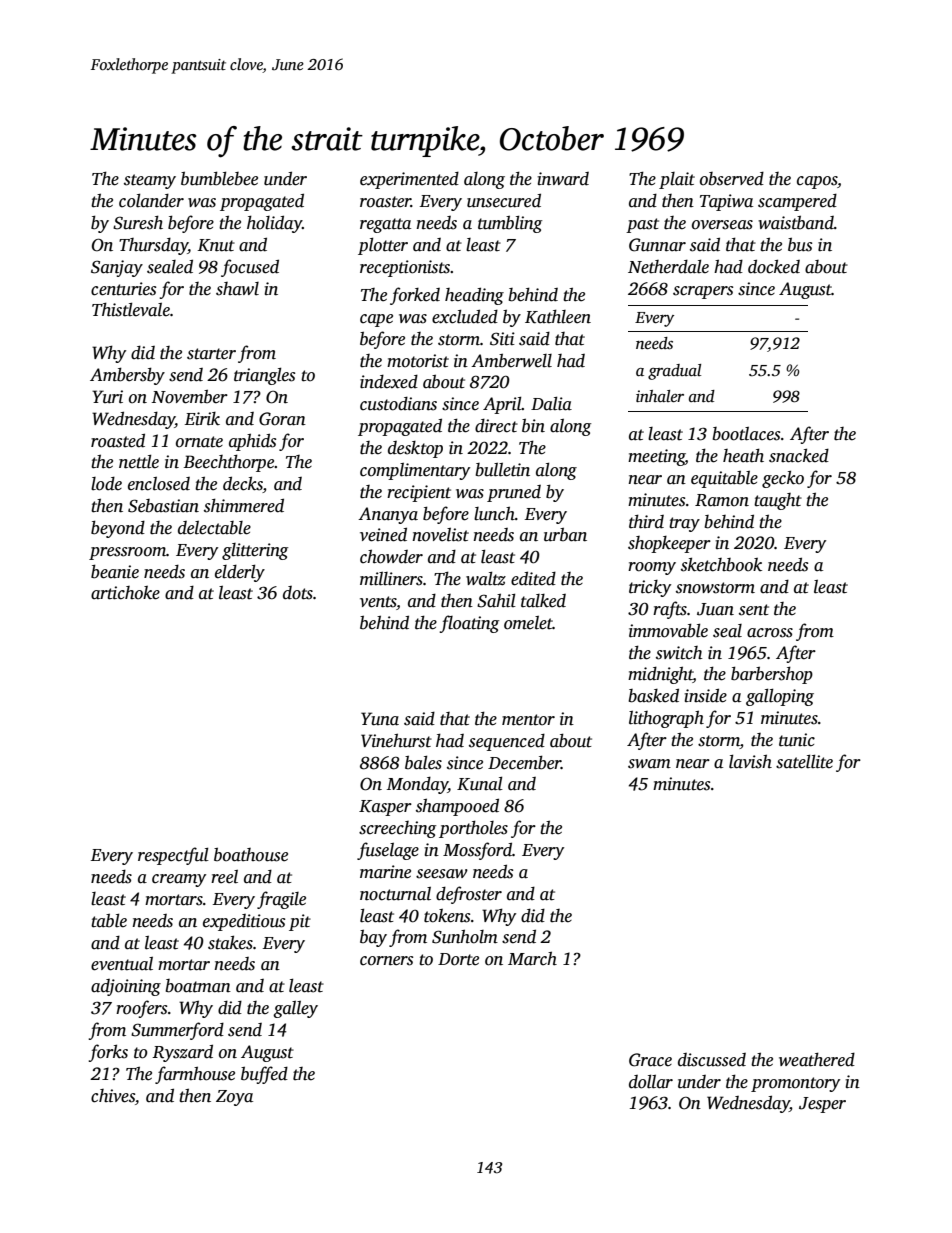  What do you see at coordinates (817, 182) in the screenshot?
I see `capos` at bounding box center [817, 182].
